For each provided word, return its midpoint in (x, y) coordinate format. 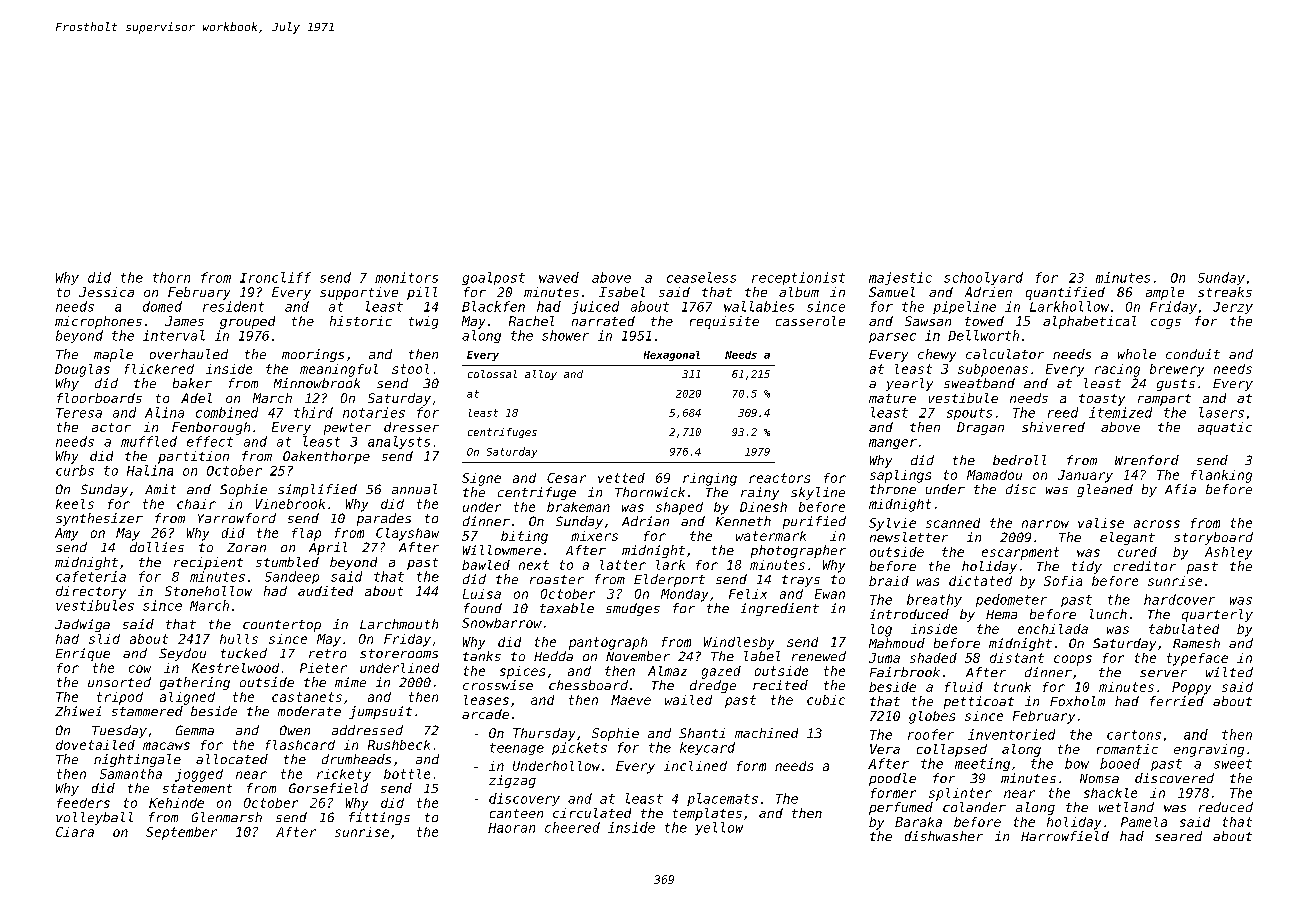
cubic (826, 700)
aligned (187, 698)
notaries (374, 412)
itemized (1120, 412)
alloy (541, 375)
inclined (695, 766)
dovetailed (95, 745)
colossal (492, 374)
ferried (1177, 701)
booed (1120, 763)
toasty (1102, 400)
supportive (359, 293)
